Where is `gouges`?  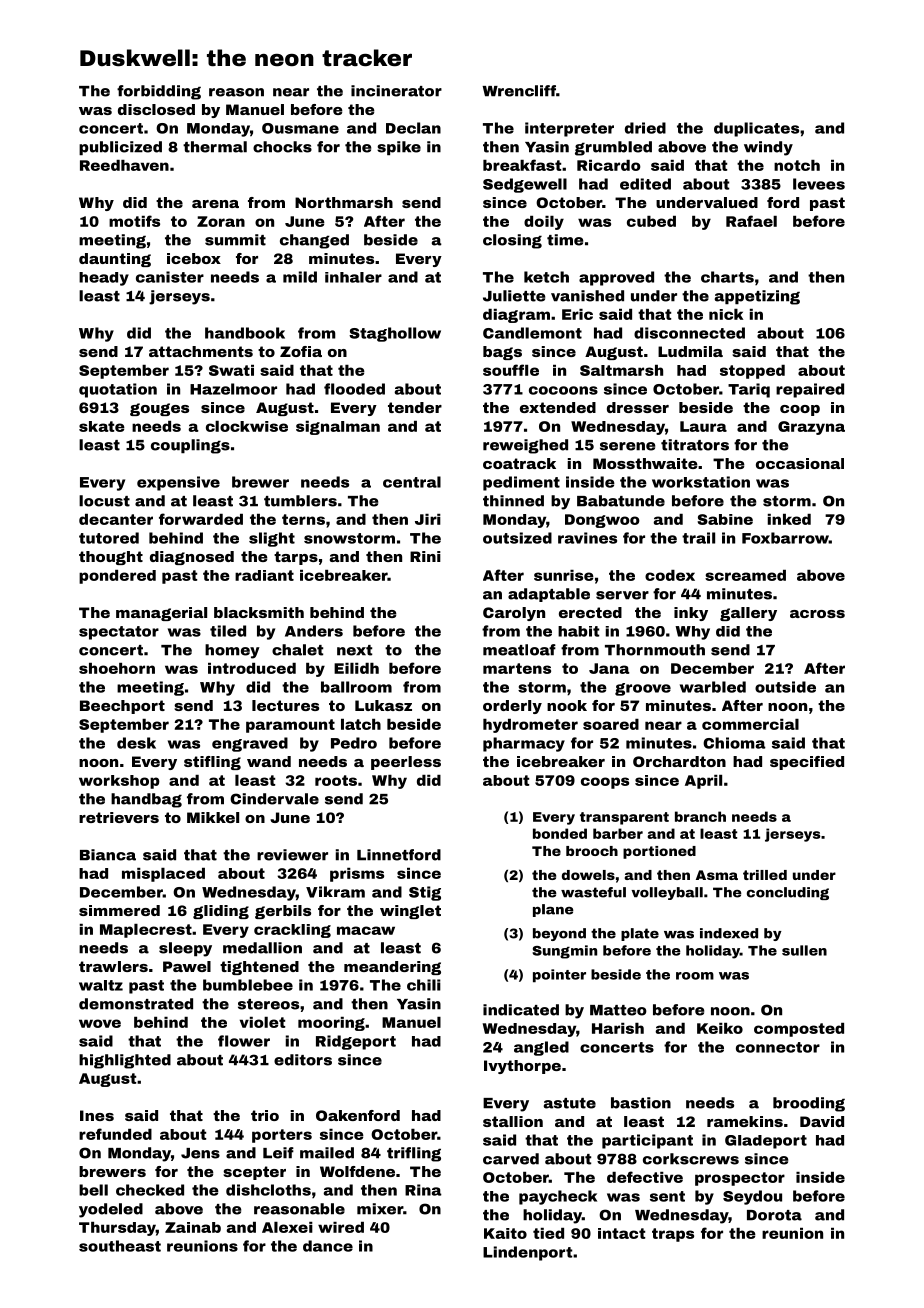 gouges is located at coordinates (159, 409).
